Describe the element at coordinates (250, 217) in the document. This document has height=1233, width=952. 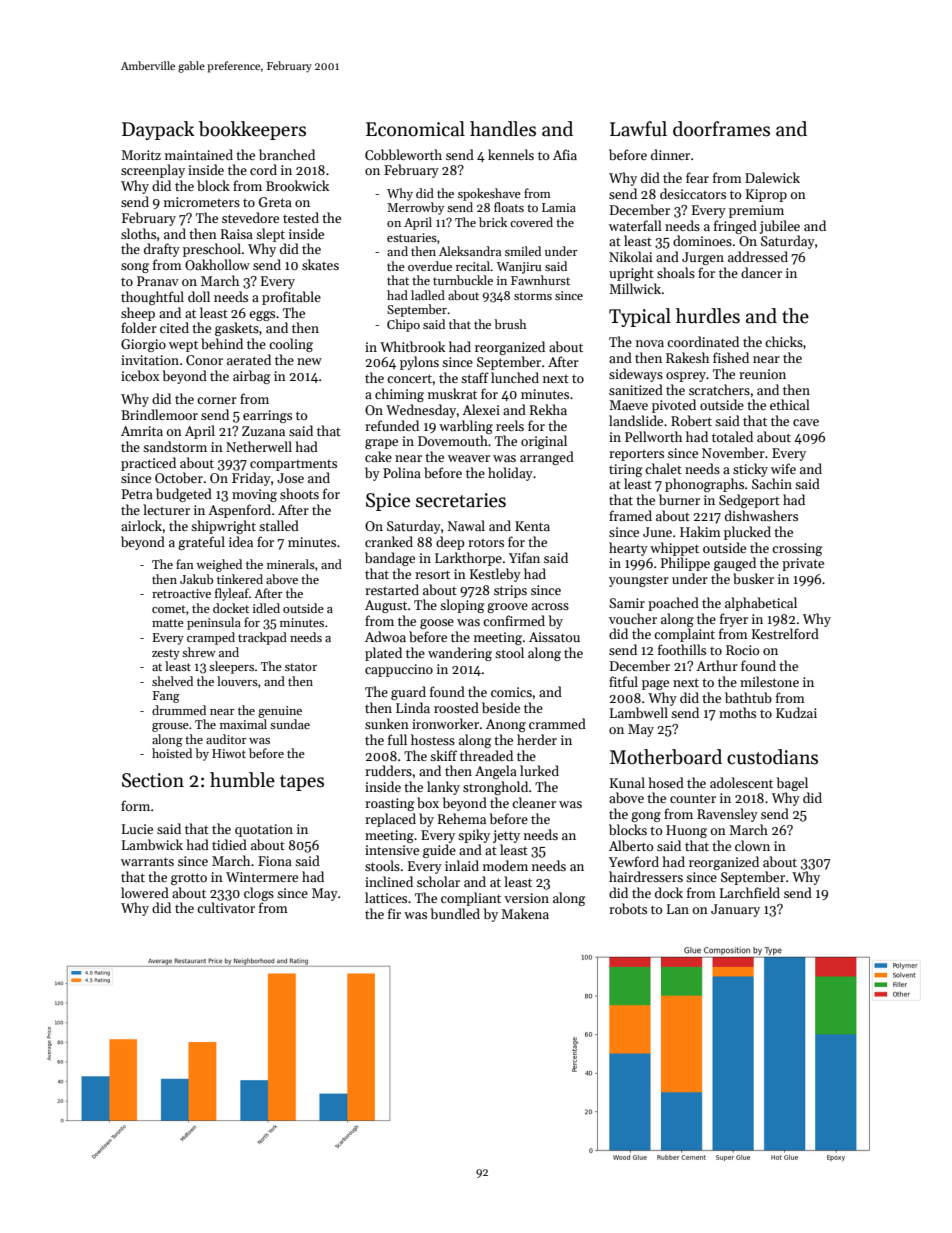
I see `stevedore` at that location.
